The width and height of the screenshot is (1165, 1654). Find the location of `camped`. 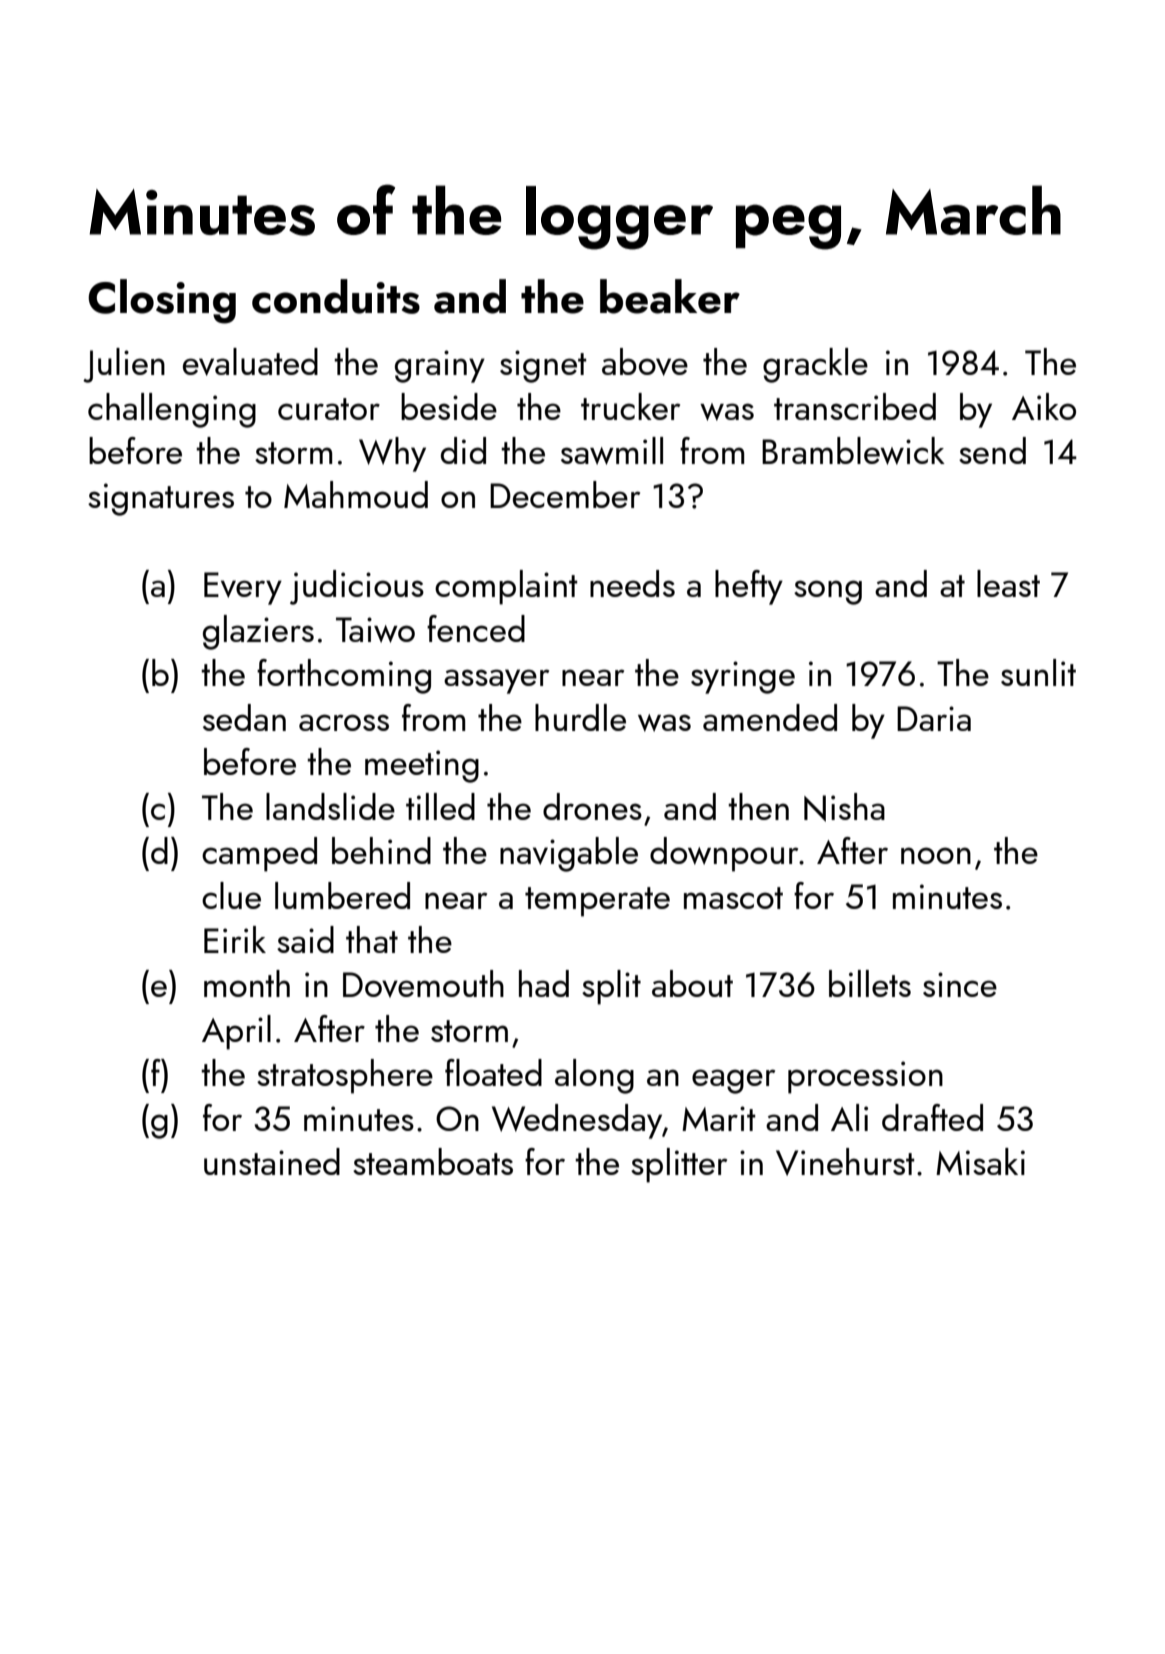

camped is located at coordinates (259, 854).
